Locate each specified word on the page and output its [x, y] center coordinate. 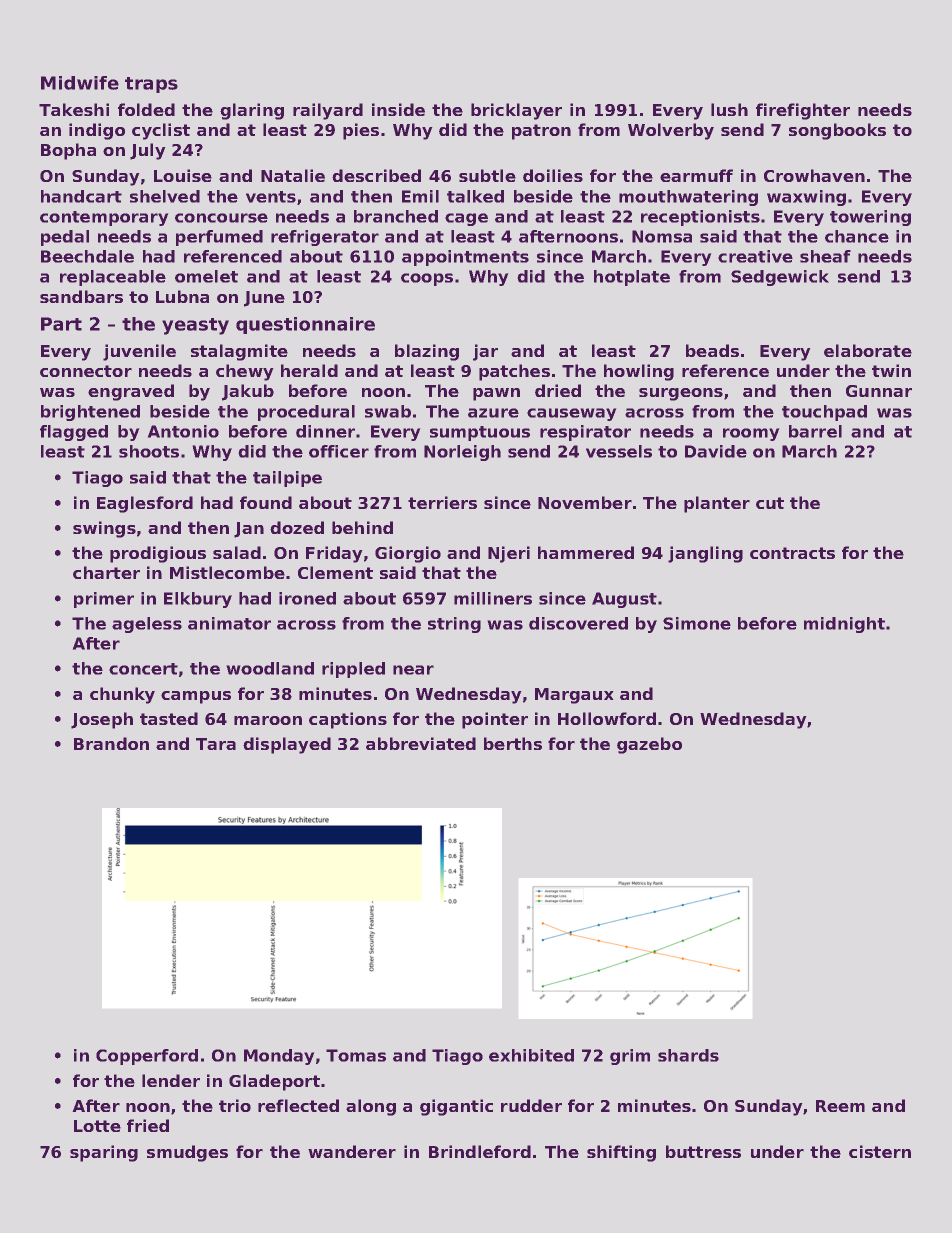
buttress [703, 1151]
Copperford [147, 1057]
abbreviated [421, 743]
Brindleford [480, 1151]
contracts [792, 553]
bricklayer [516, 111]
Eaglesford [145, 504]
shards [688, 1055]
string [454, 625]
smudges [187, 1153]
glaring [252, 111]
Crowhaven [814, 175]
